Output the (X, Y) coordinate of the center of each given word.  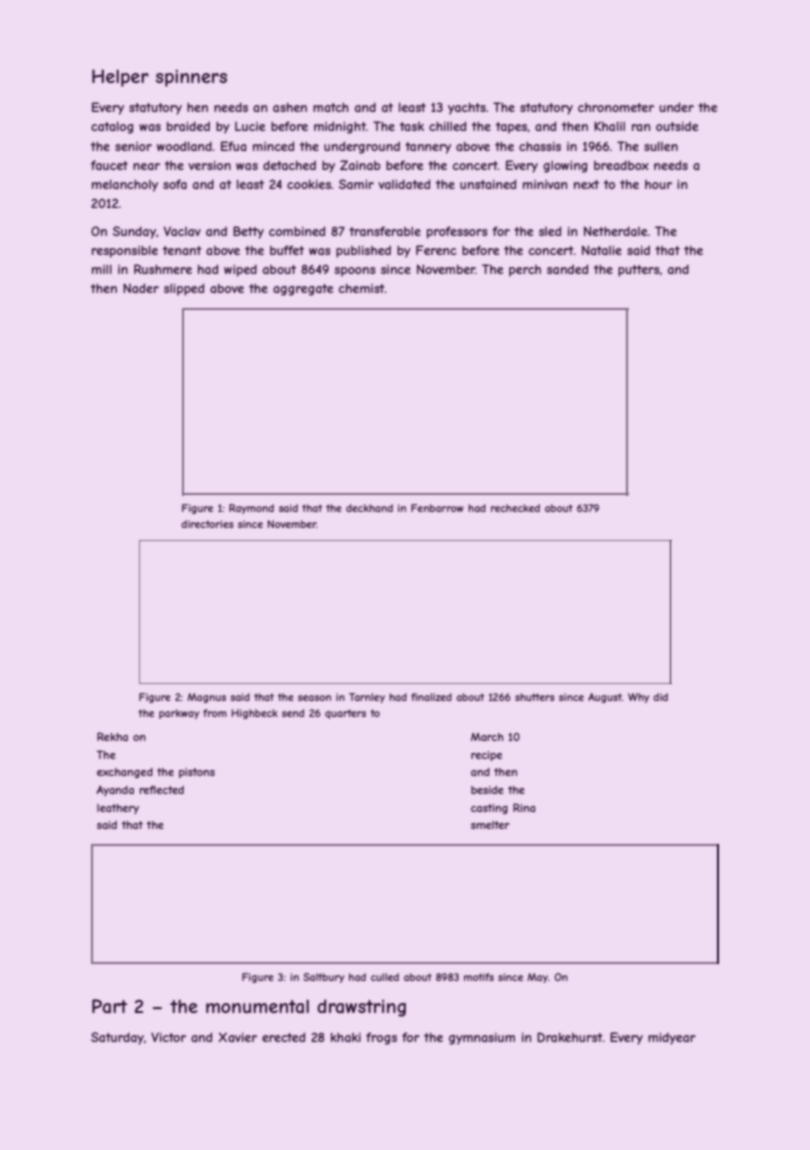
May (537, 978)
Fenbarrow (437, 508)
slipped (184, 289)
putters (638, 271)
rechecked (515, 508)
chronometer (616, 107)
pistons (197, 773)
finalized (431, 697)
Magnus (206, 698)
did (660, 697)
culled (385, 977)
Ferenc (436, 250)
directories (207, 524)
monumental (257, 1006)
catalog (112, 128)
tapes (512, 128)
